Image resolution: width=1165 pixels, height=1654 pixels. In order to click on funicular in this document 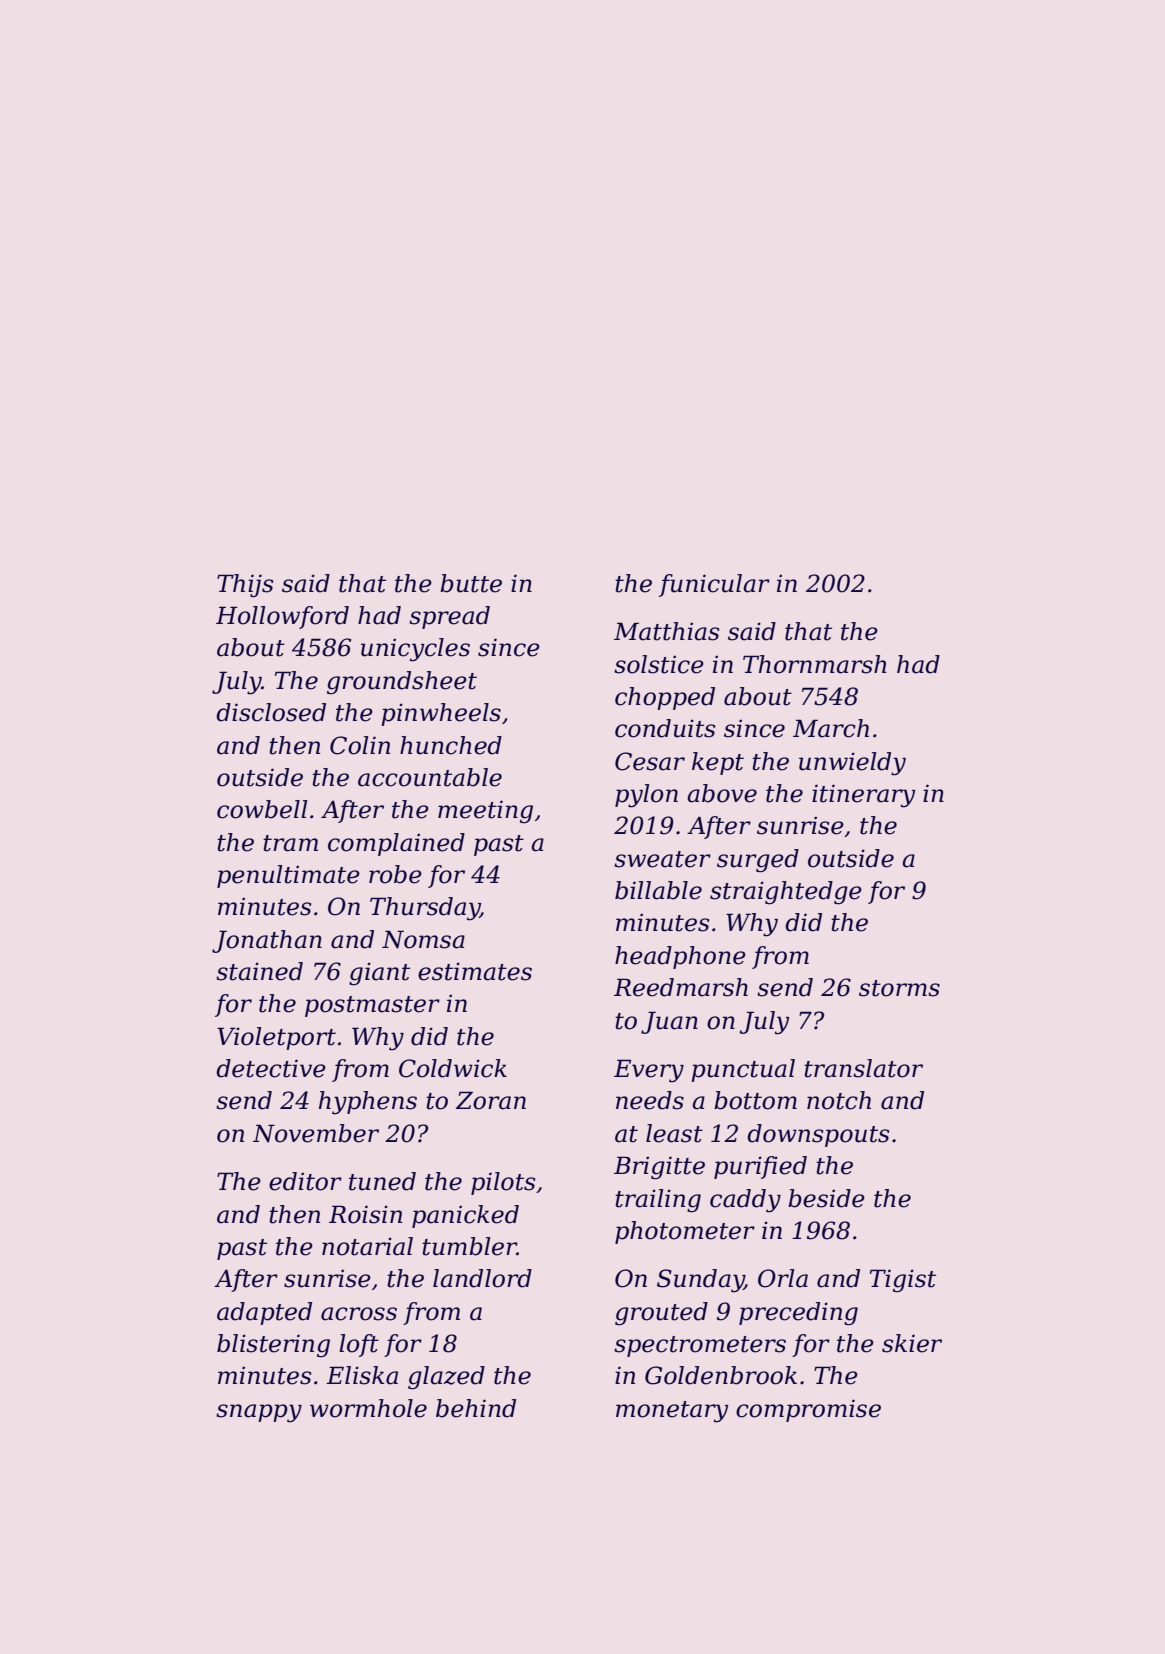, I will do `click(714, 585)`.
